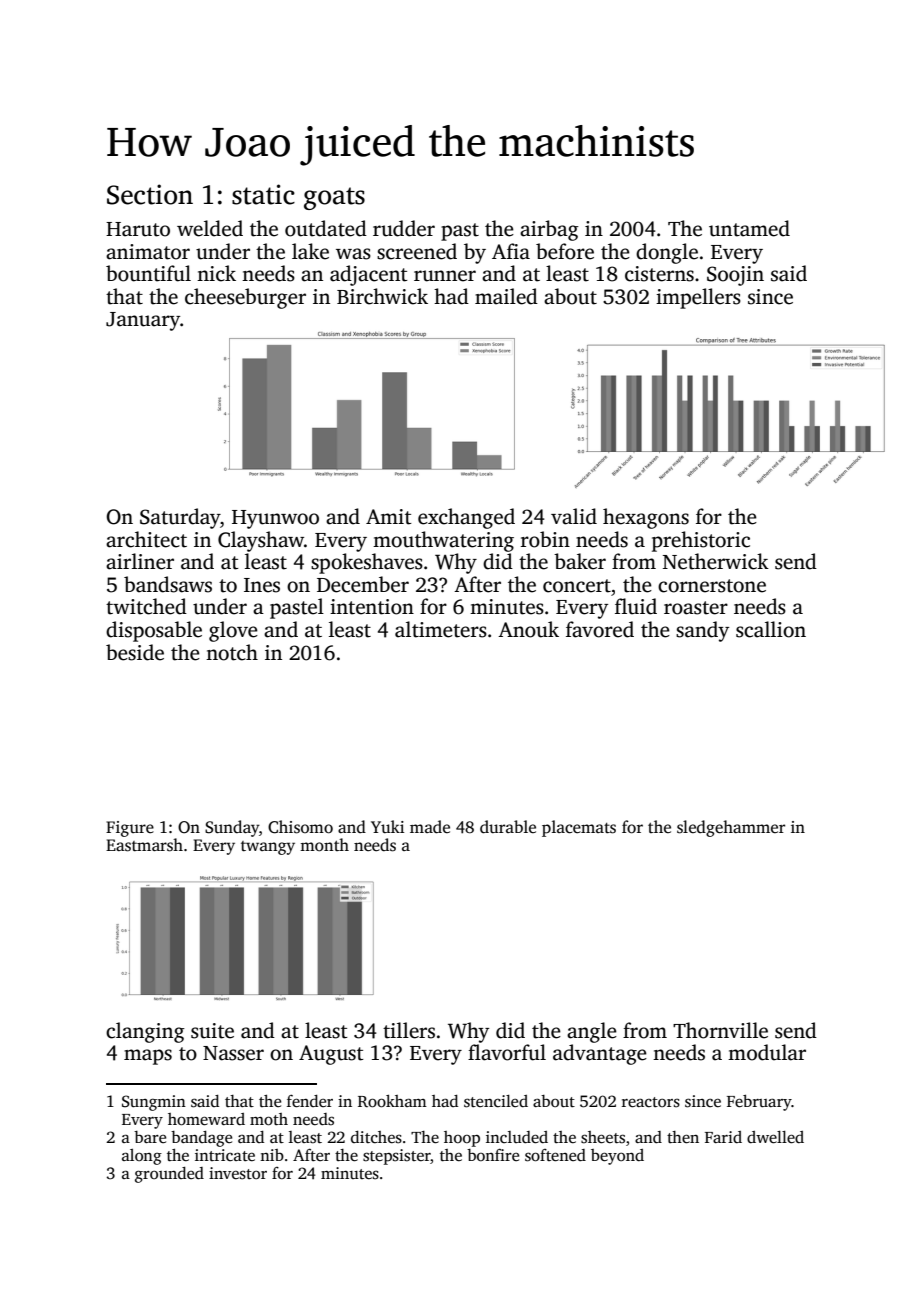  Describe the element at coordinates (334, 198) in the page. I see `goats` at that location.
